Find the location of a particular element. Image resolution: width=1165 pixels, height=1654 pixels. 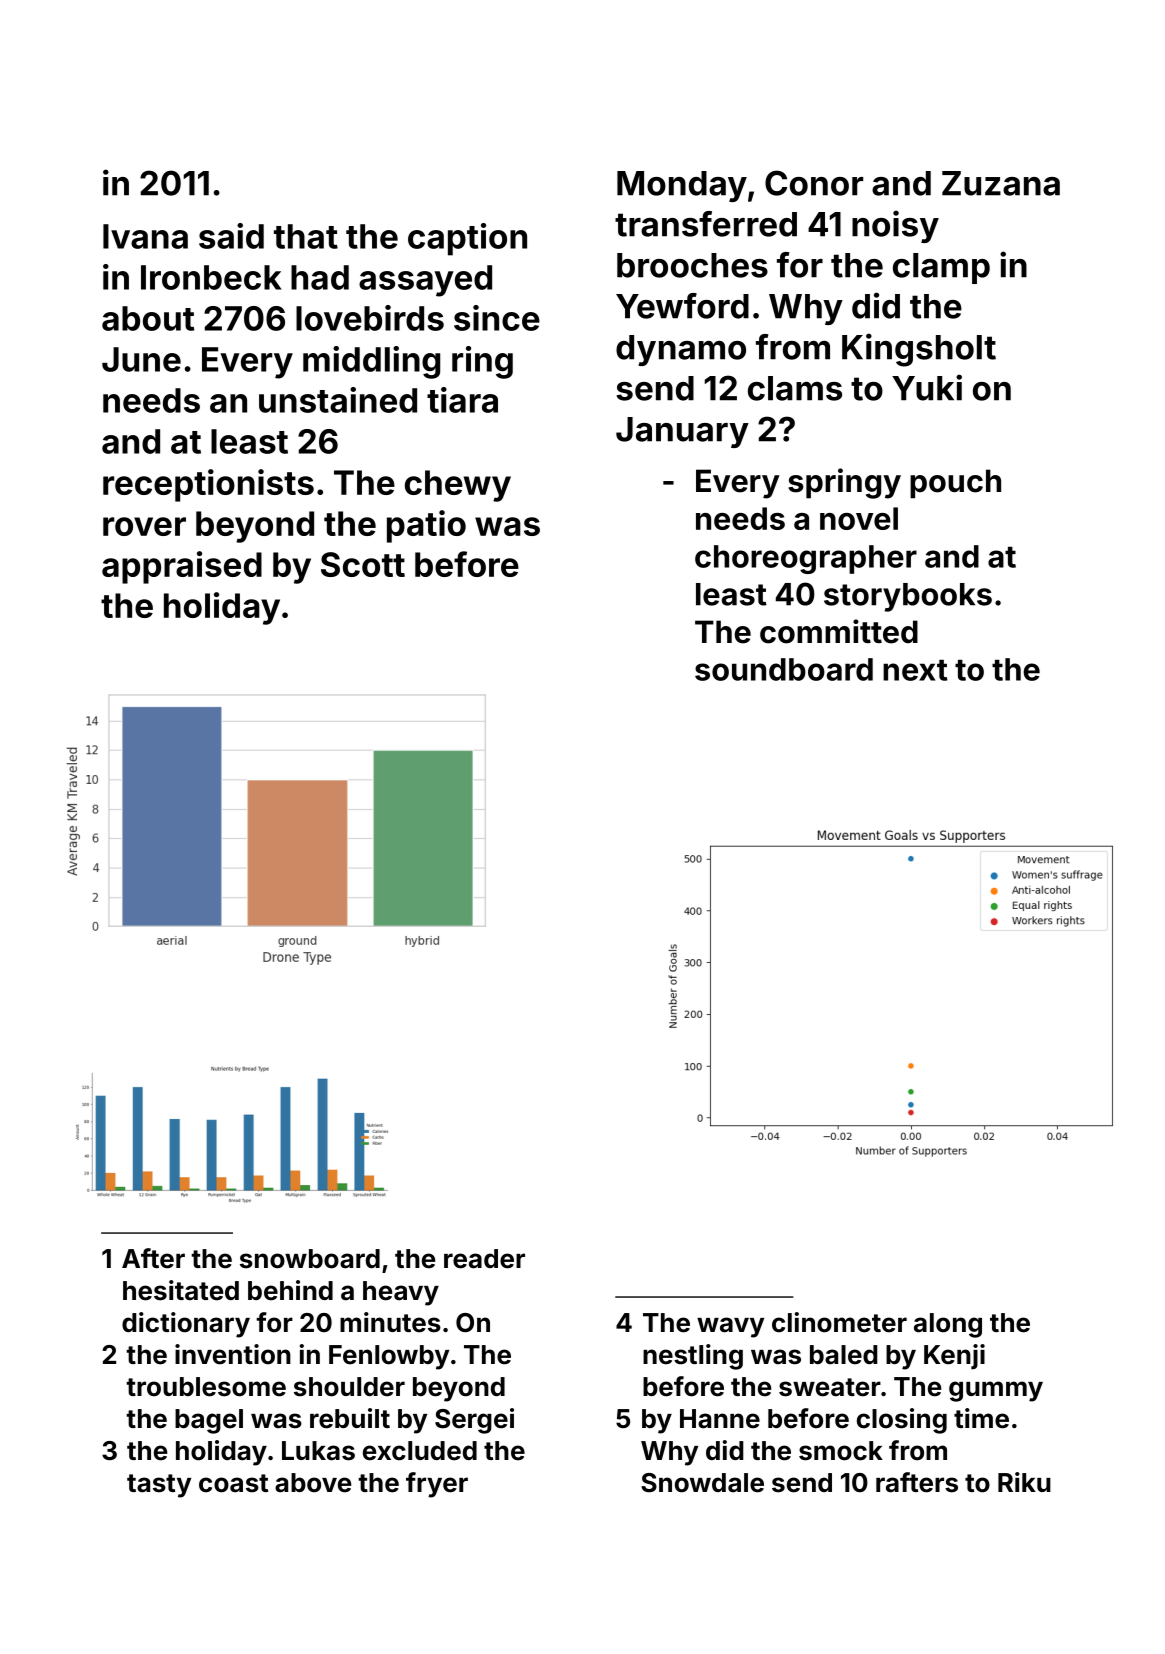

clinometer is located at coordinates (839, 1322).
